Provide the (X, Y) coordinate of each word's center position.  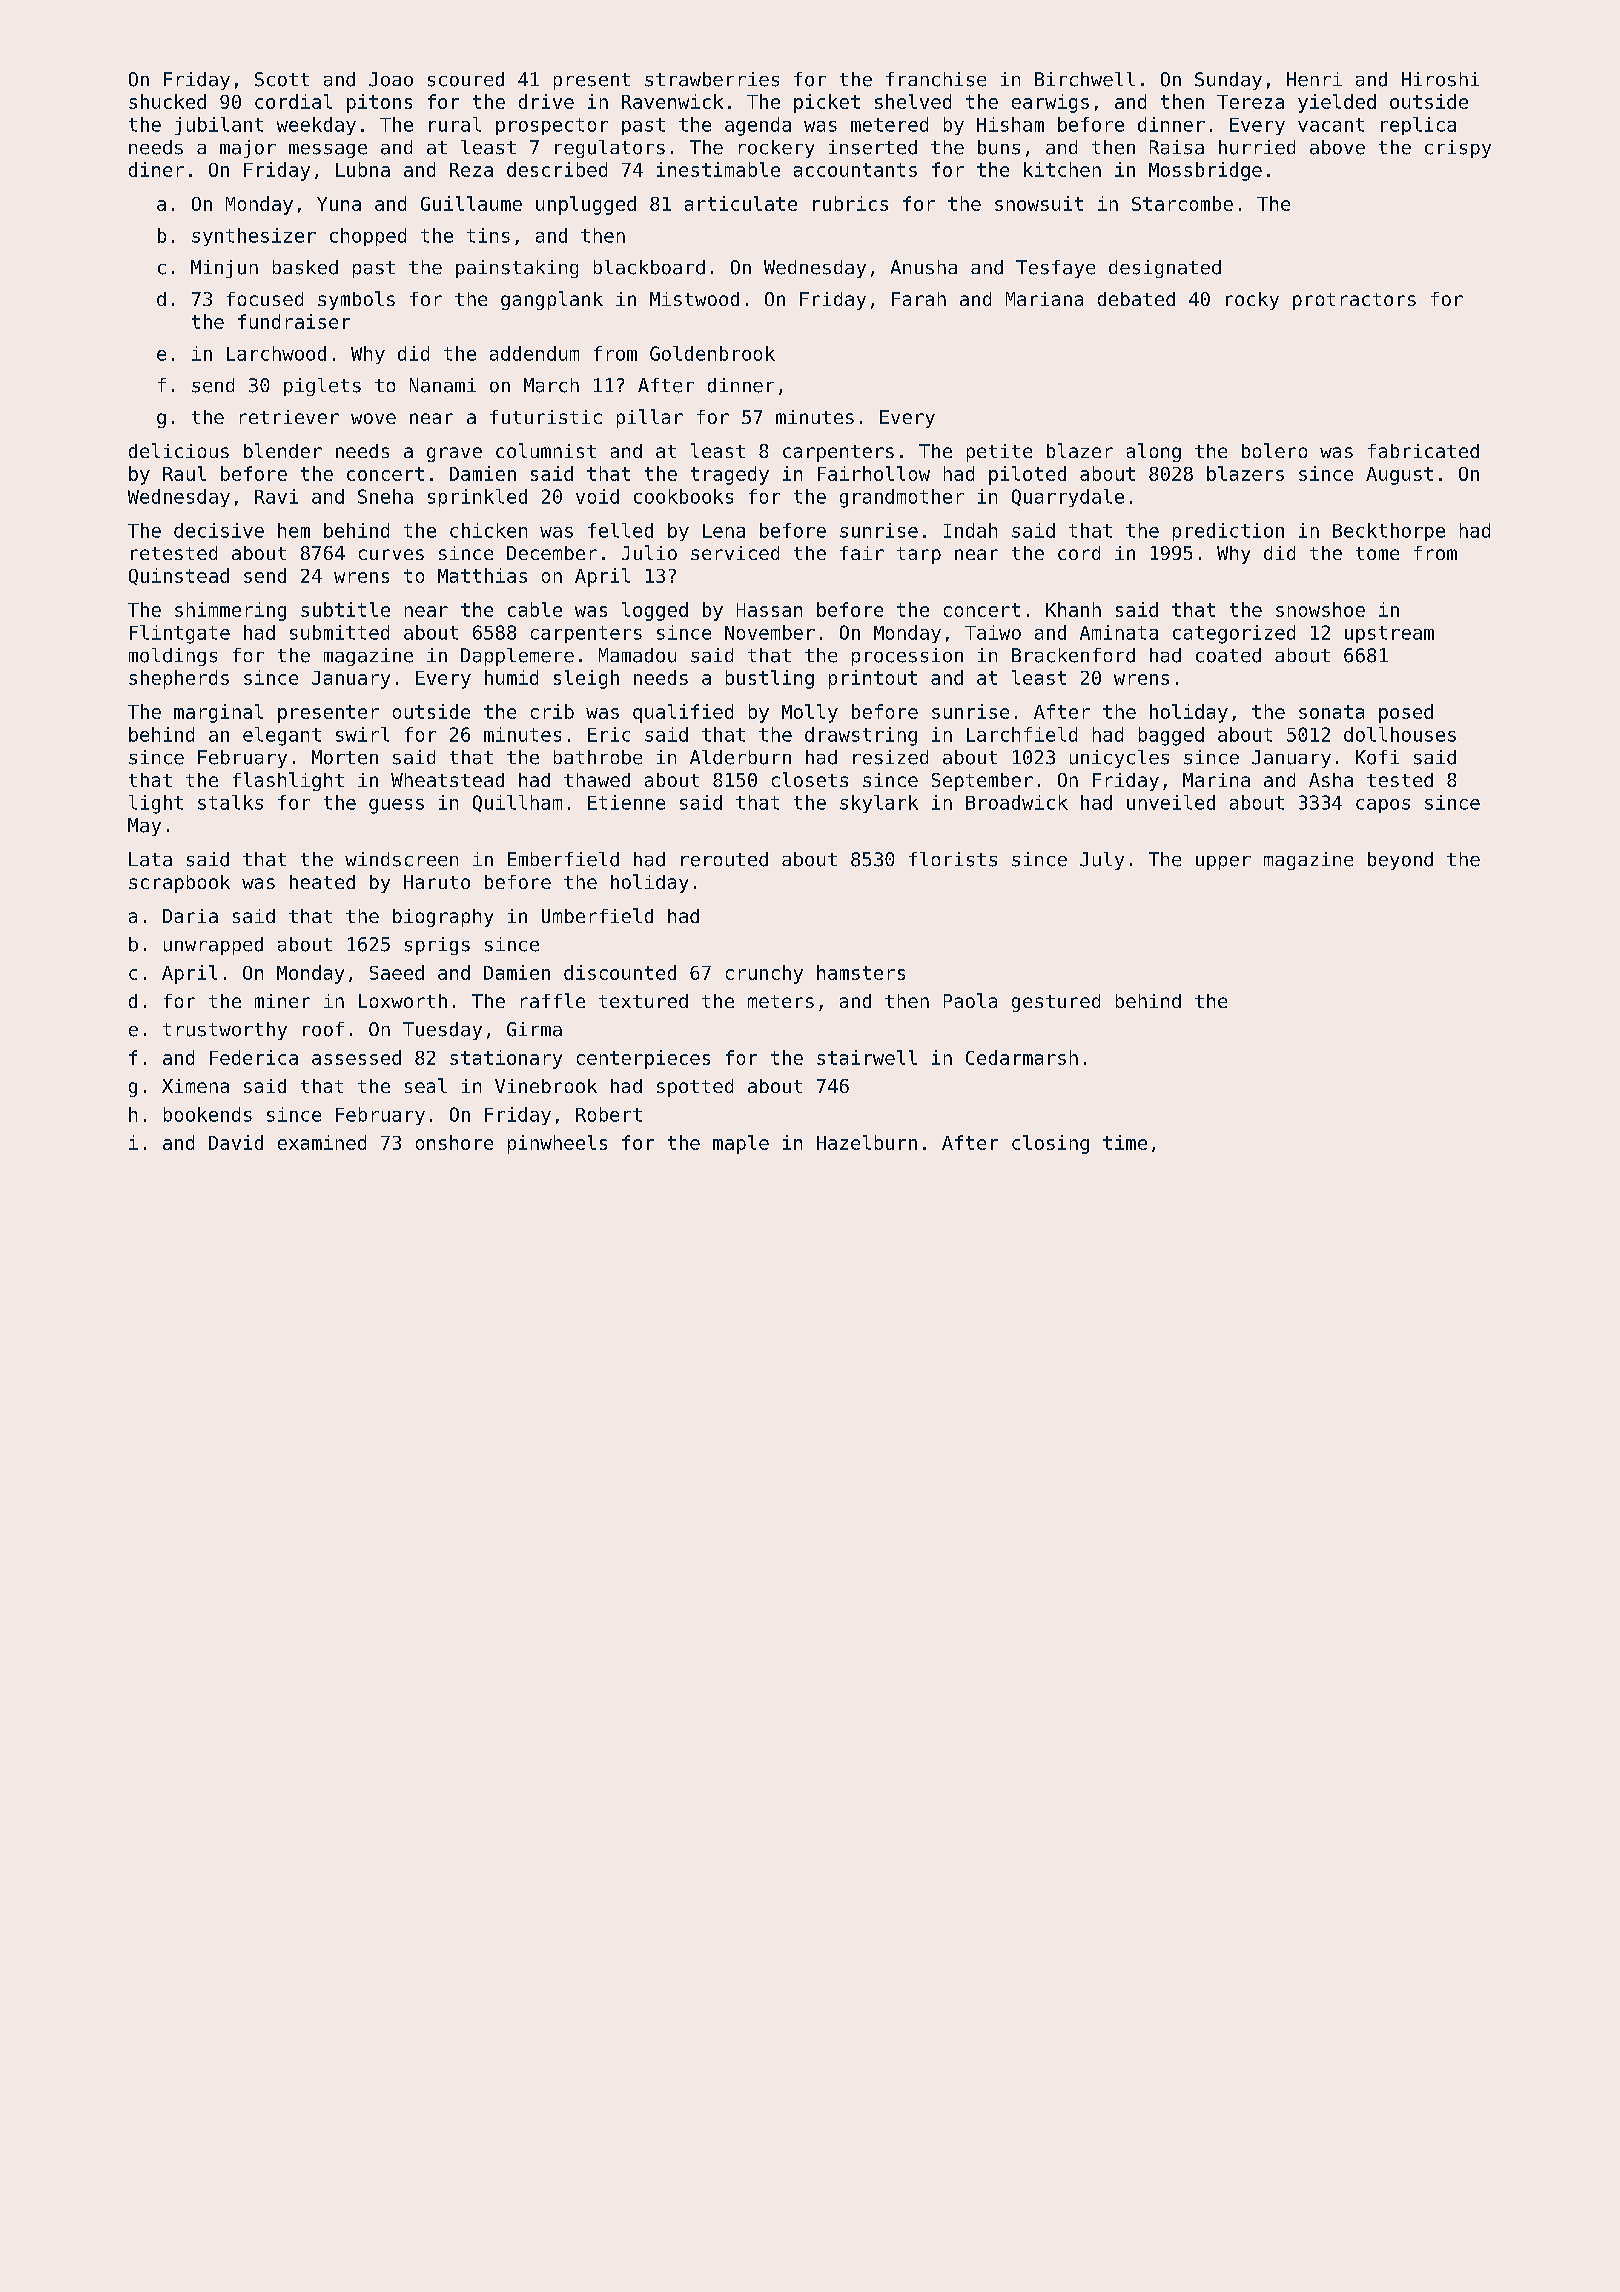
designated (1165, 269)
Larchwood (276, 353)
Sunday (1228, 81)
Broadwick (1017, 802)
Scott (282, 79)
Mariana (1044, 299)
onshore (454, 1142)
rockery (776, 149)
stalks (230, 802)
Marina (1216, 780)
